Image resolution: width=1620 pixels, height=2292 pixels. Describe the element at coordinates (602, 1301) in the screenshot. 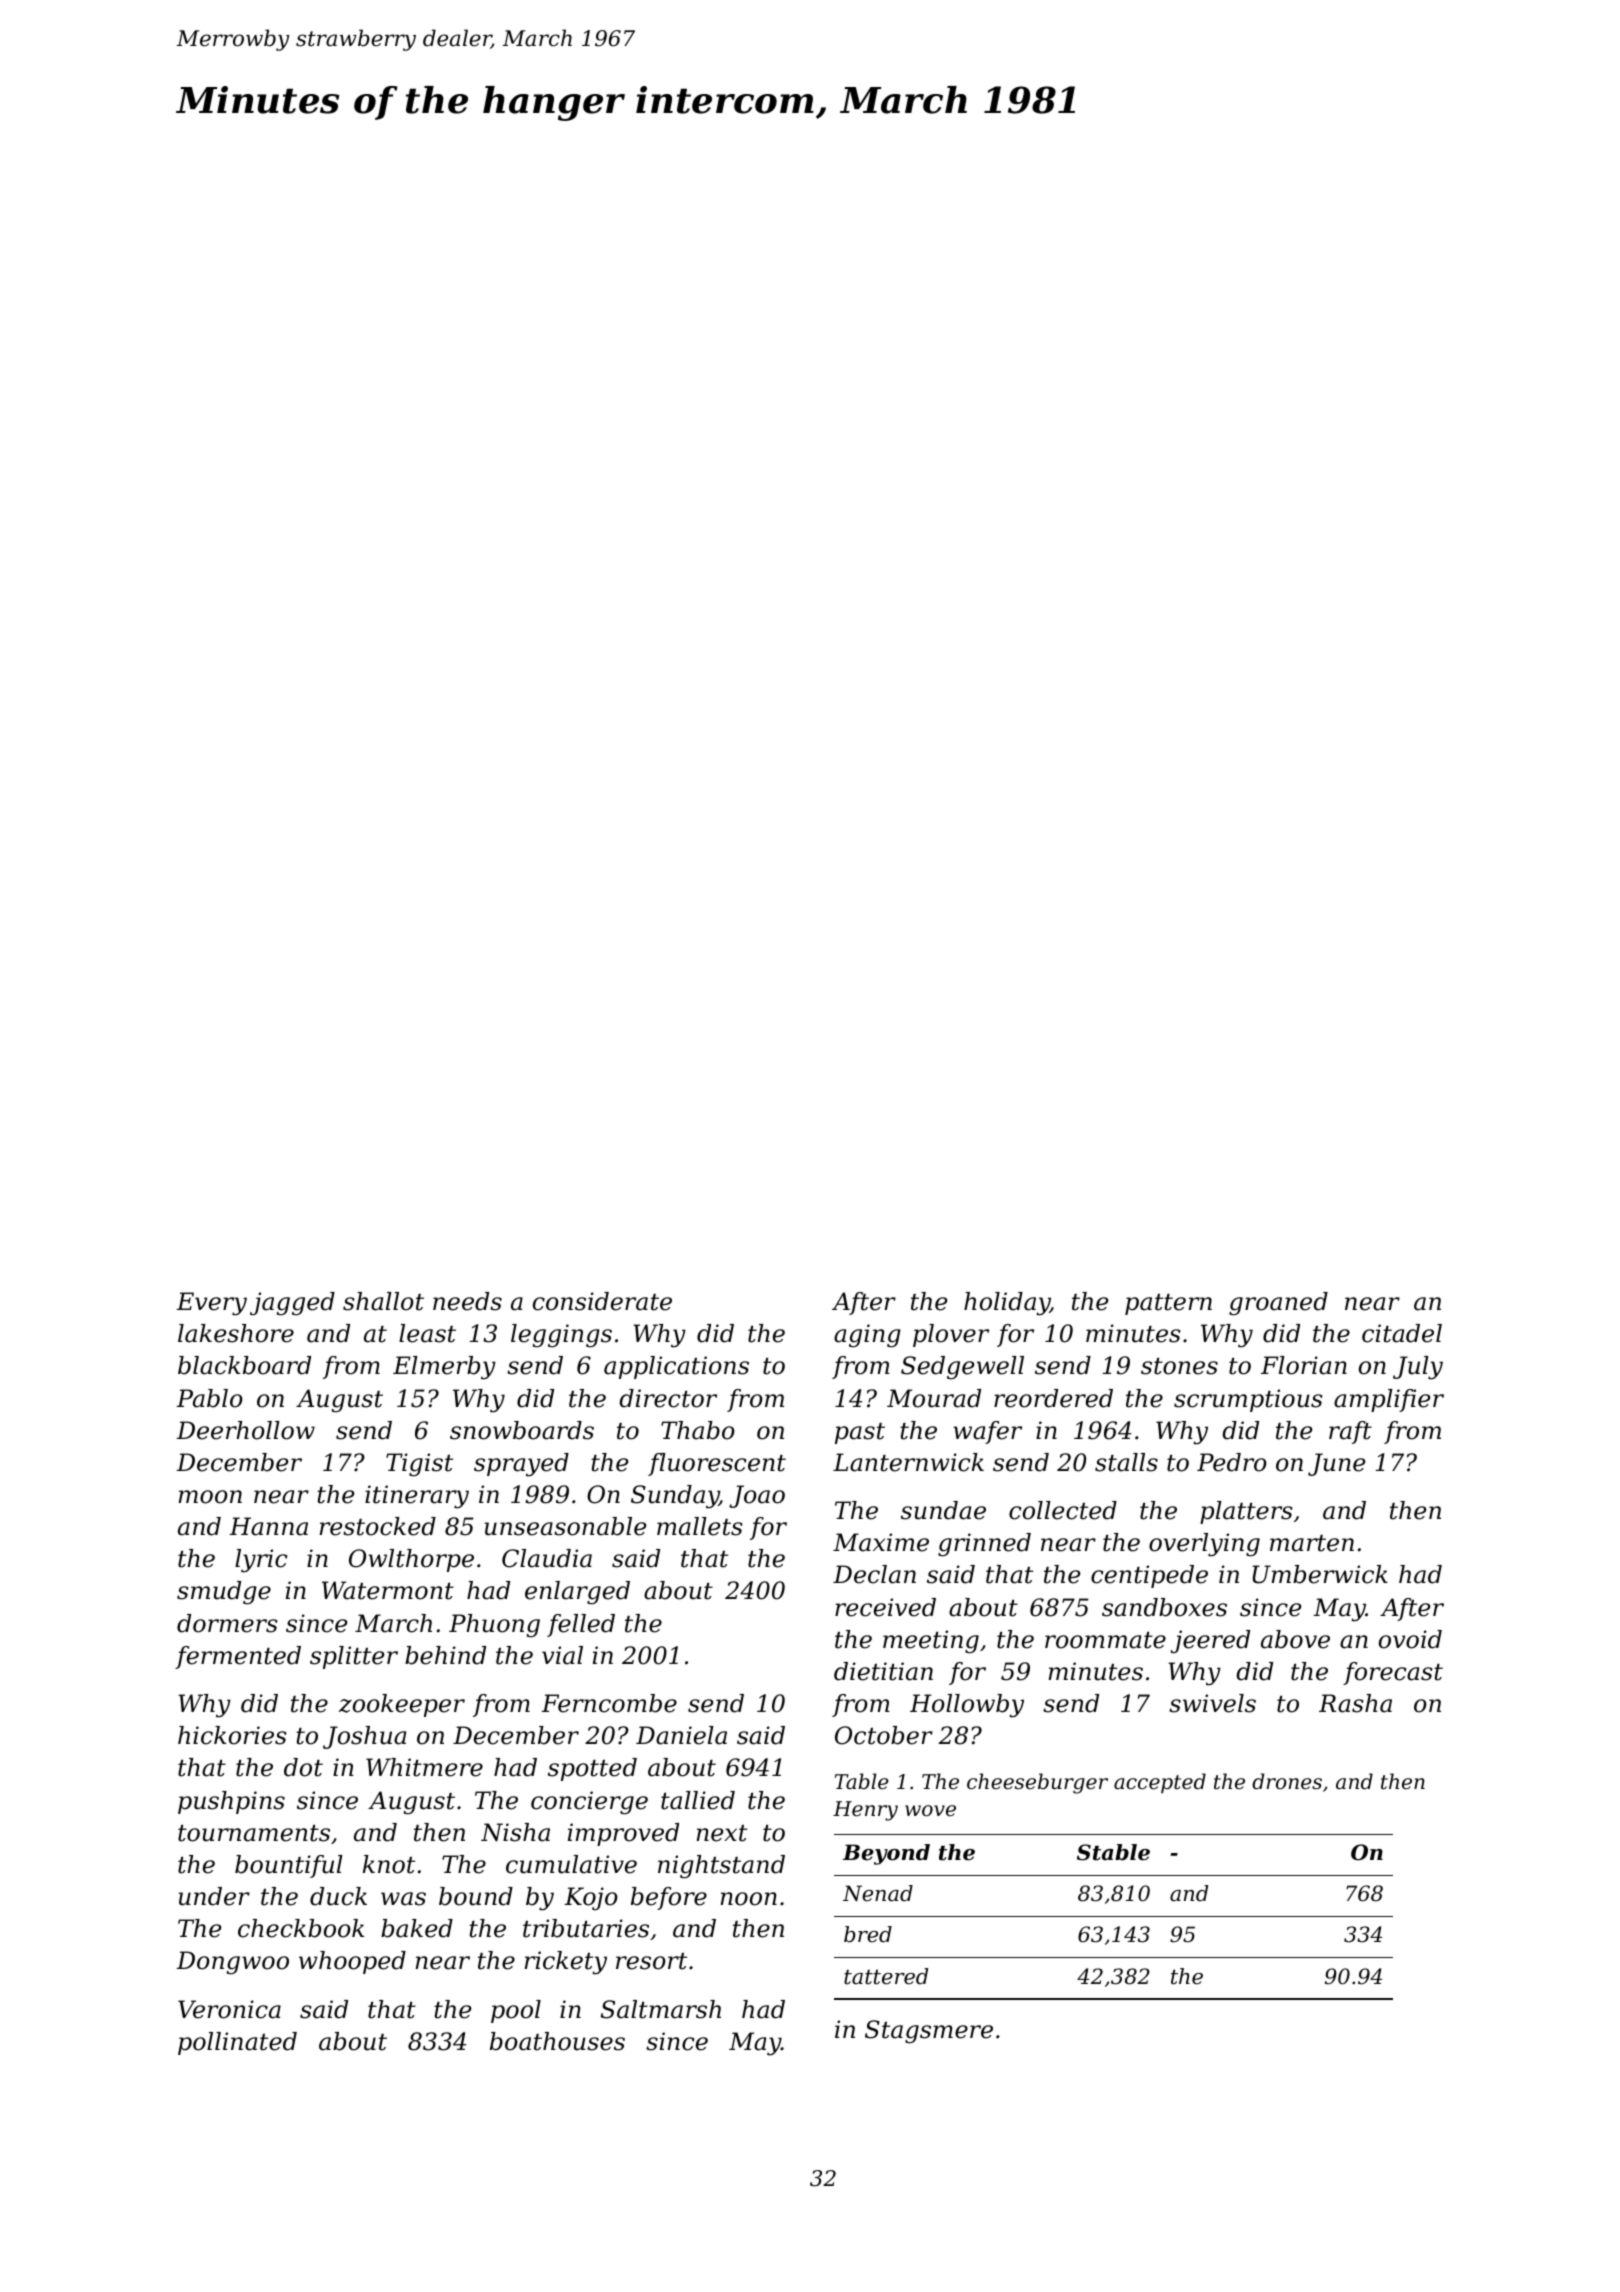

I see `considerate` at that location.
